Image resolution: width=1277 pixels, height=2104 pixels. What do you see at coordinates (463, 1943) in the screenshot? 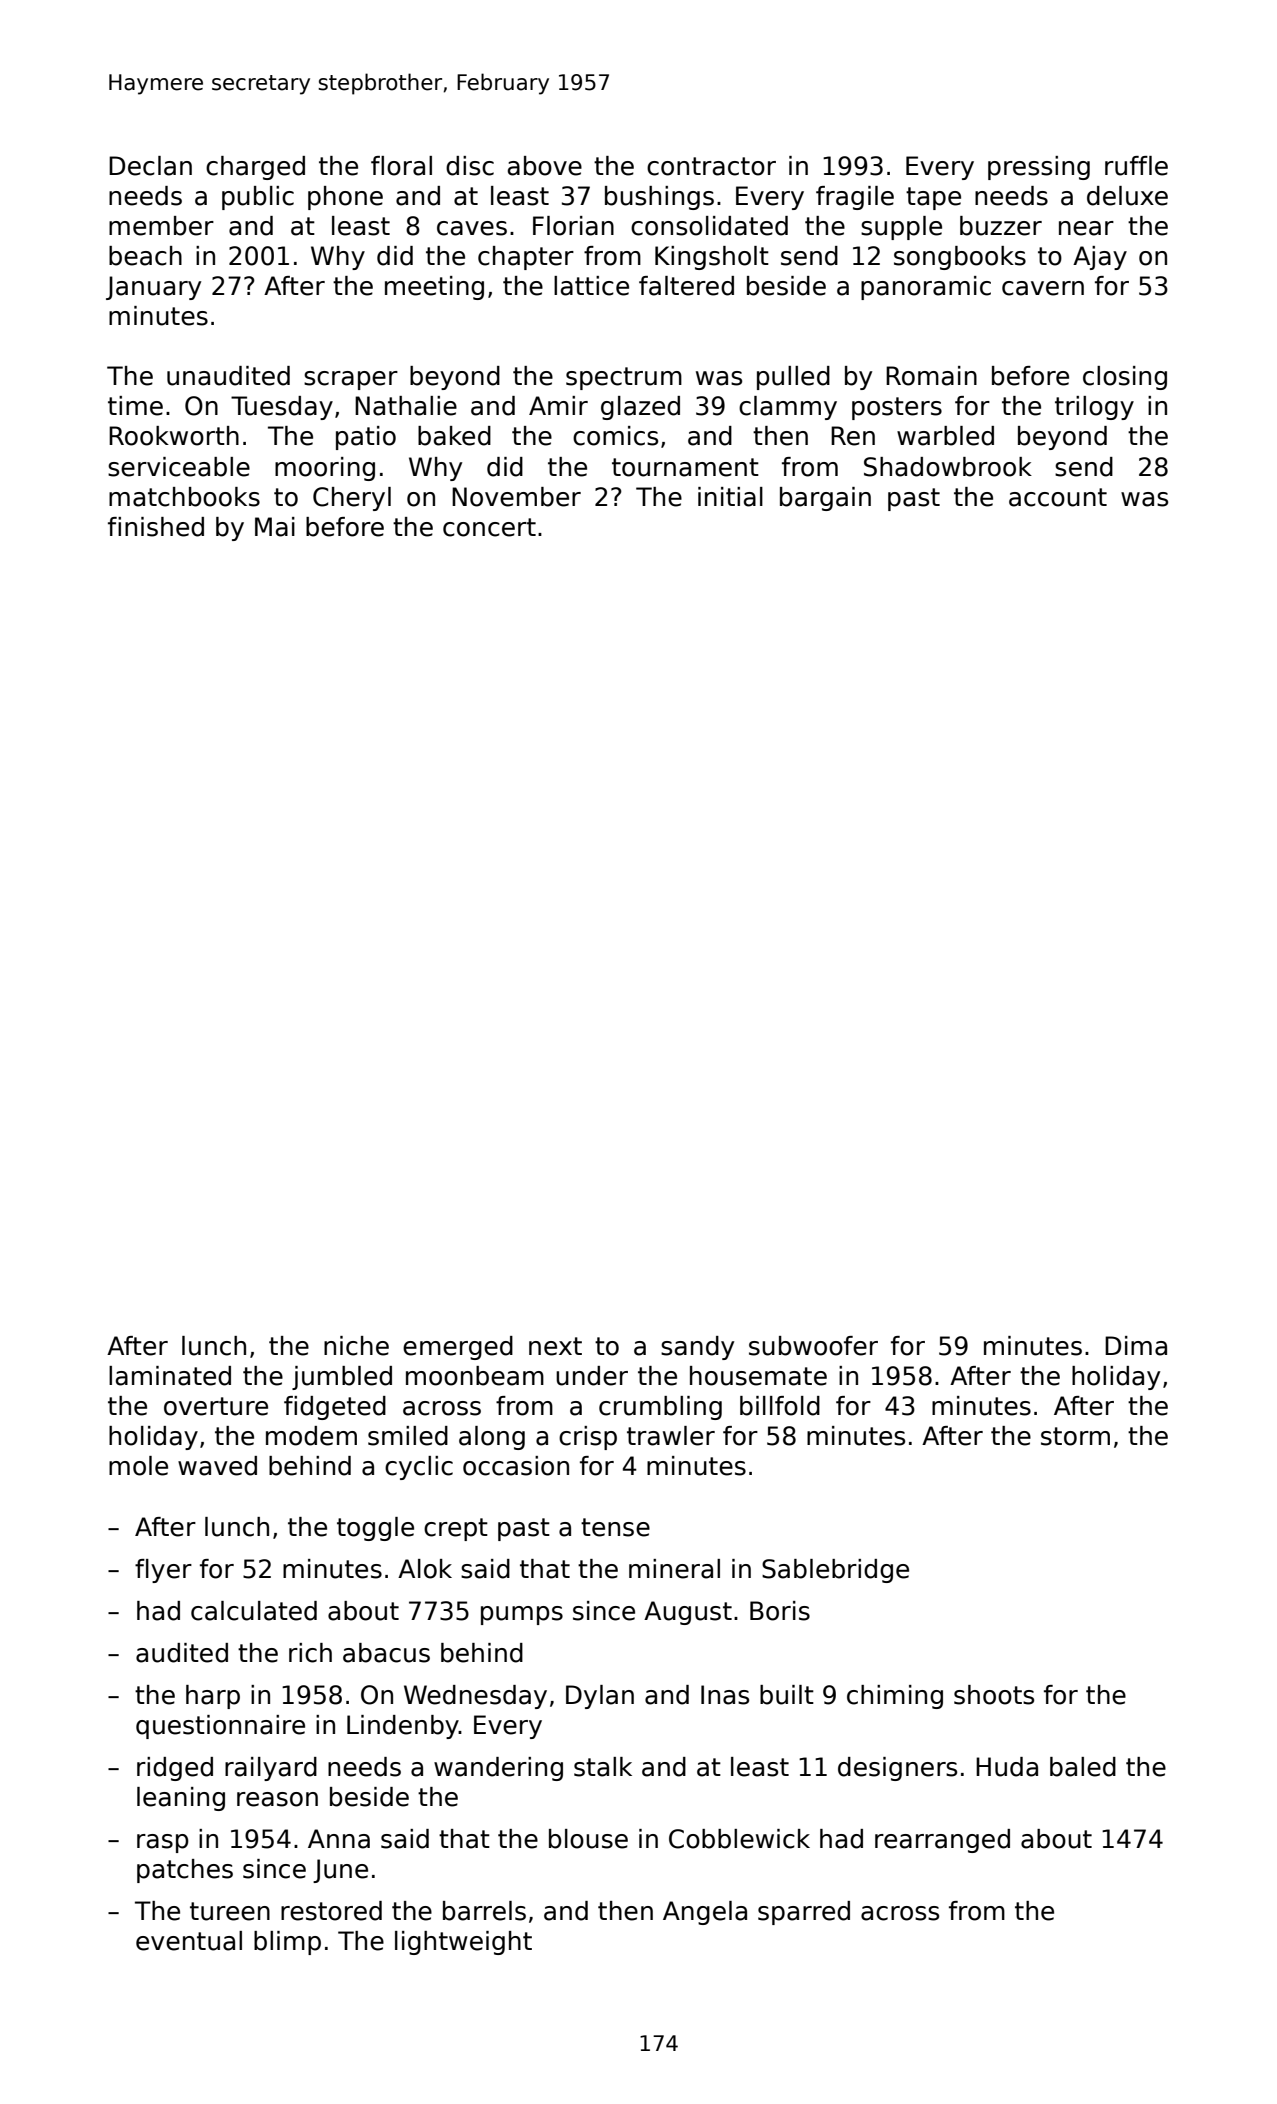
I see `lightweight` at bounding box center [463, 1943].
